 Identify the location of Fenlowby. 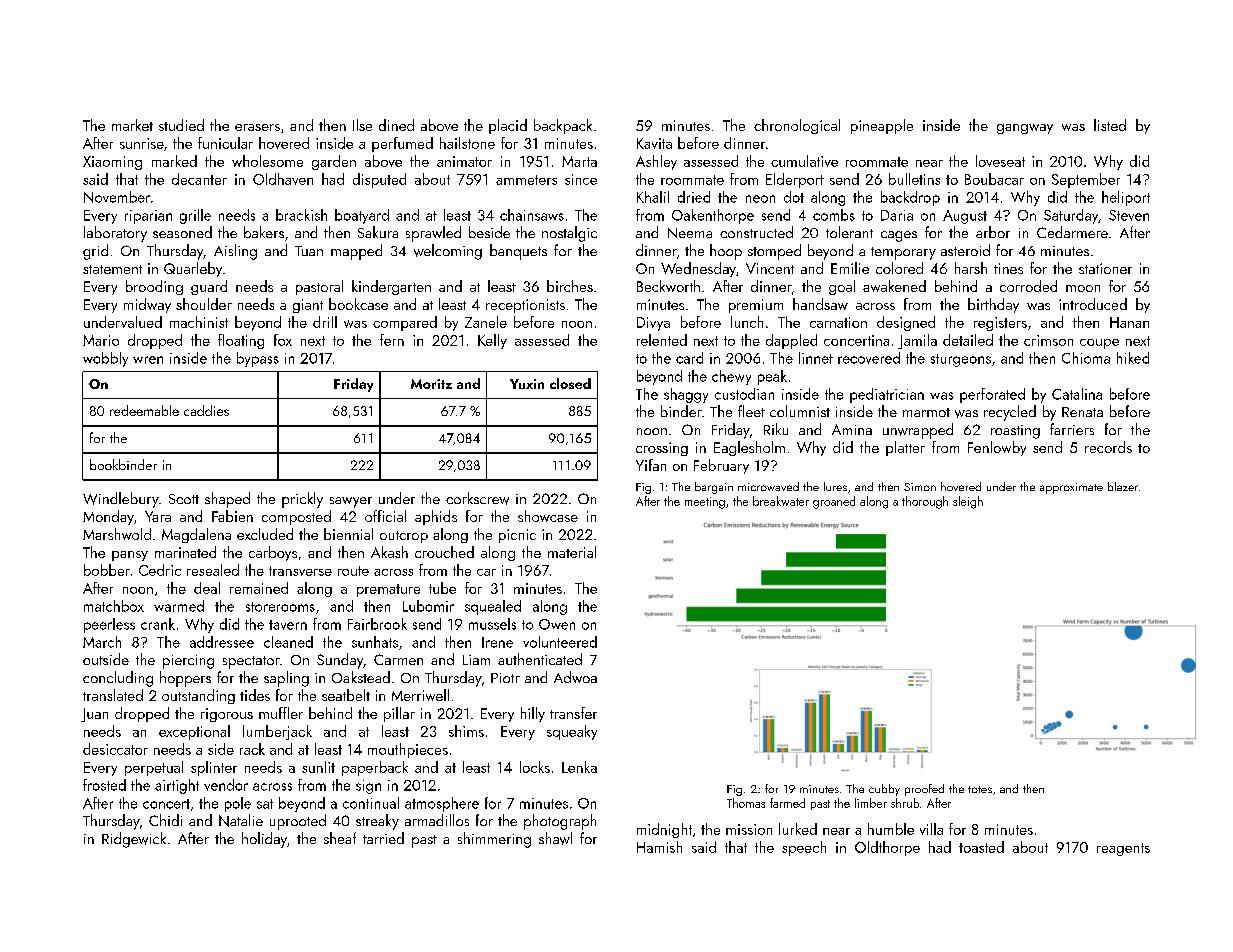
(997, 448).
